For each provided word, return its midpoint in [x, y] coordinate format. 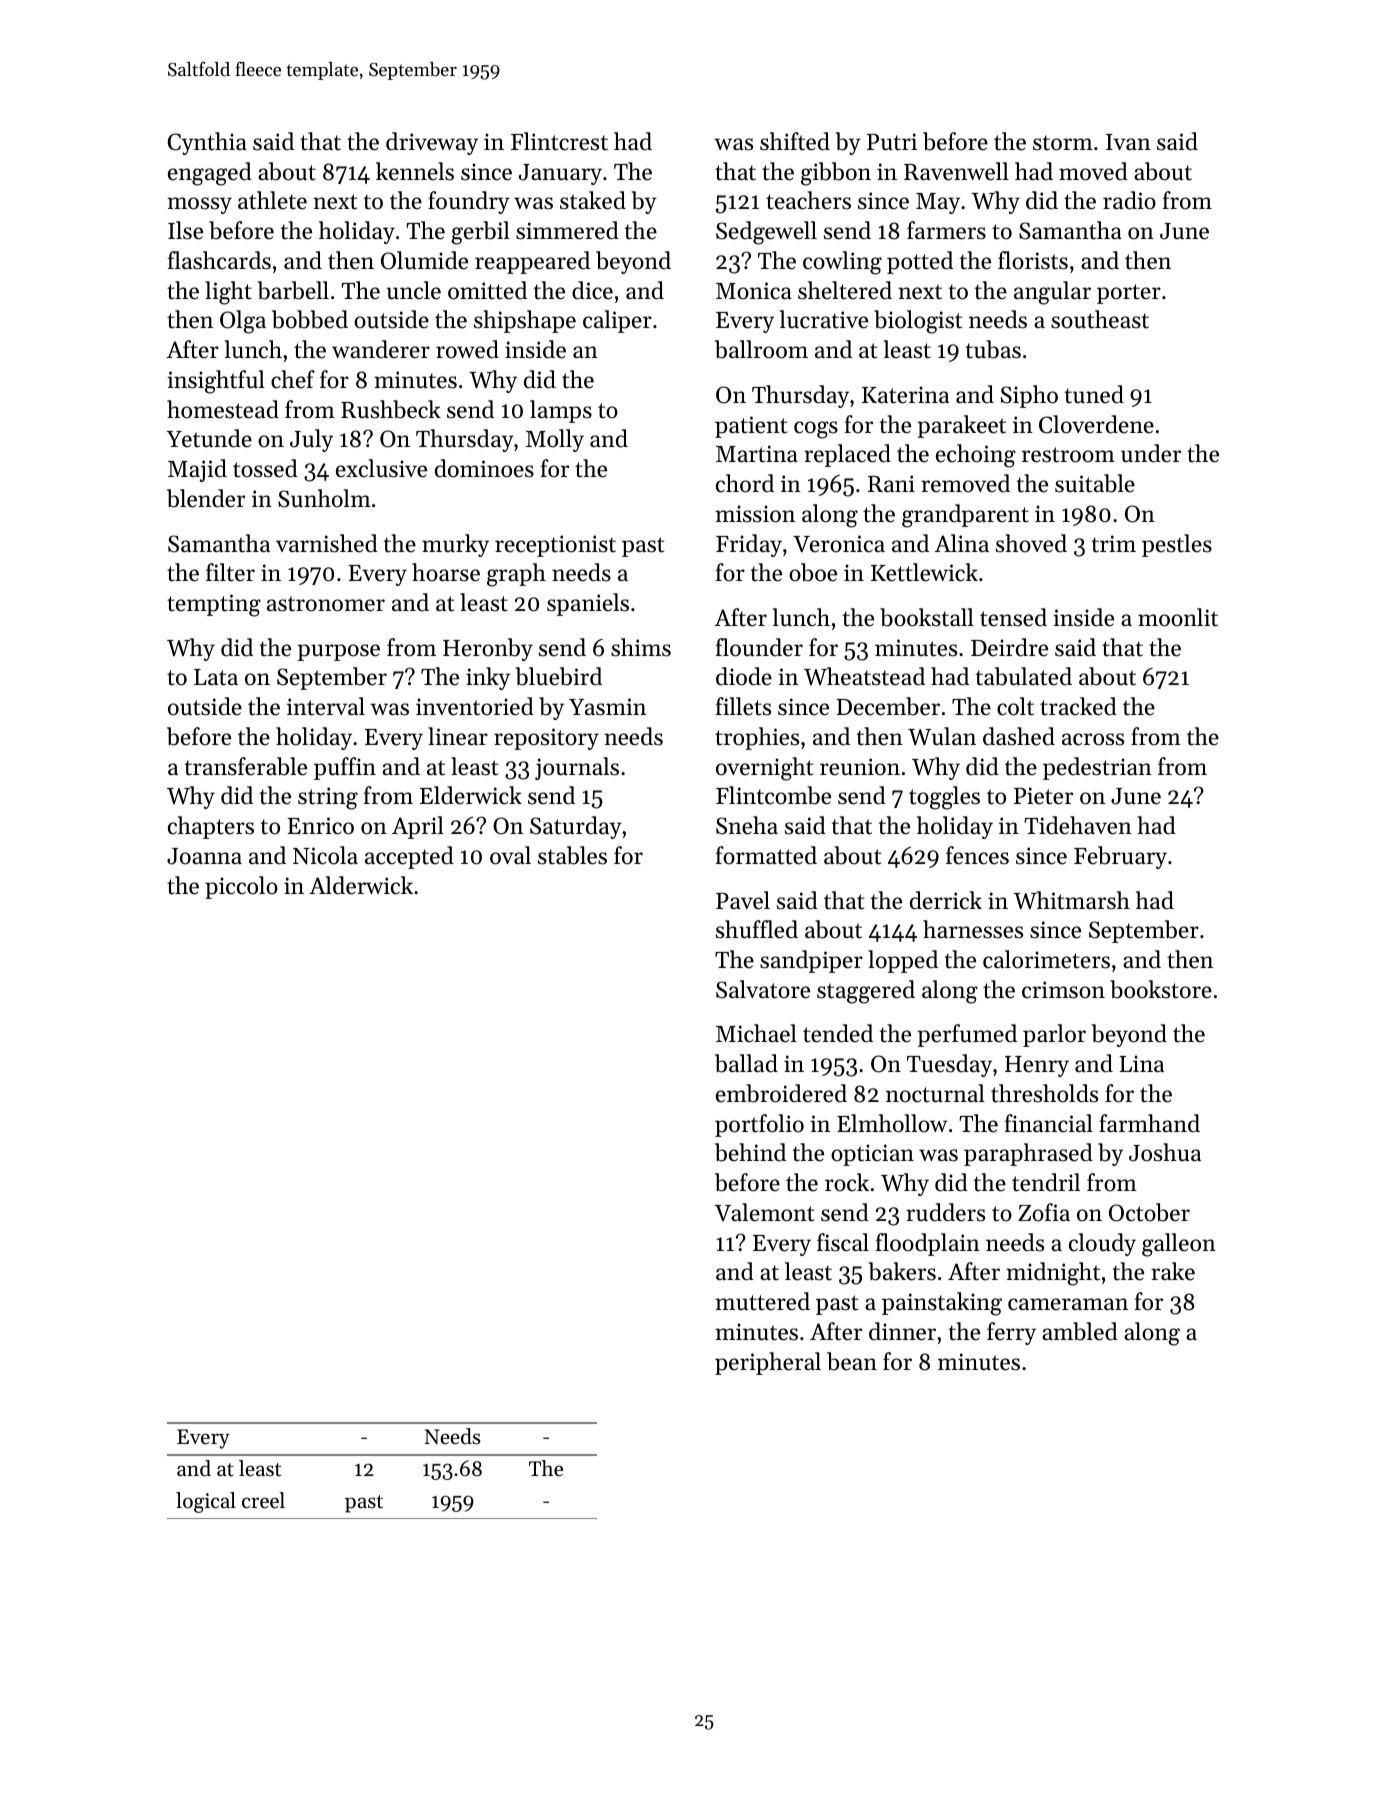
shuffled [757, 929]
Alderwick [361, 885]
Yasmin [607, 707]
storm [1063, 143]
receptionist [555, 546]
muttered [762, 1301]
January [560, 174]
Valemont [764, 1212]
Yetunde [209, 438]
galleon [1179, 1245]
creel [263, 1500]
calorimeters [1046, 959]
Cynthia [207, 143]
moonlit [1178, 617]
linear [458, 736]
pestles [1177, 545]
